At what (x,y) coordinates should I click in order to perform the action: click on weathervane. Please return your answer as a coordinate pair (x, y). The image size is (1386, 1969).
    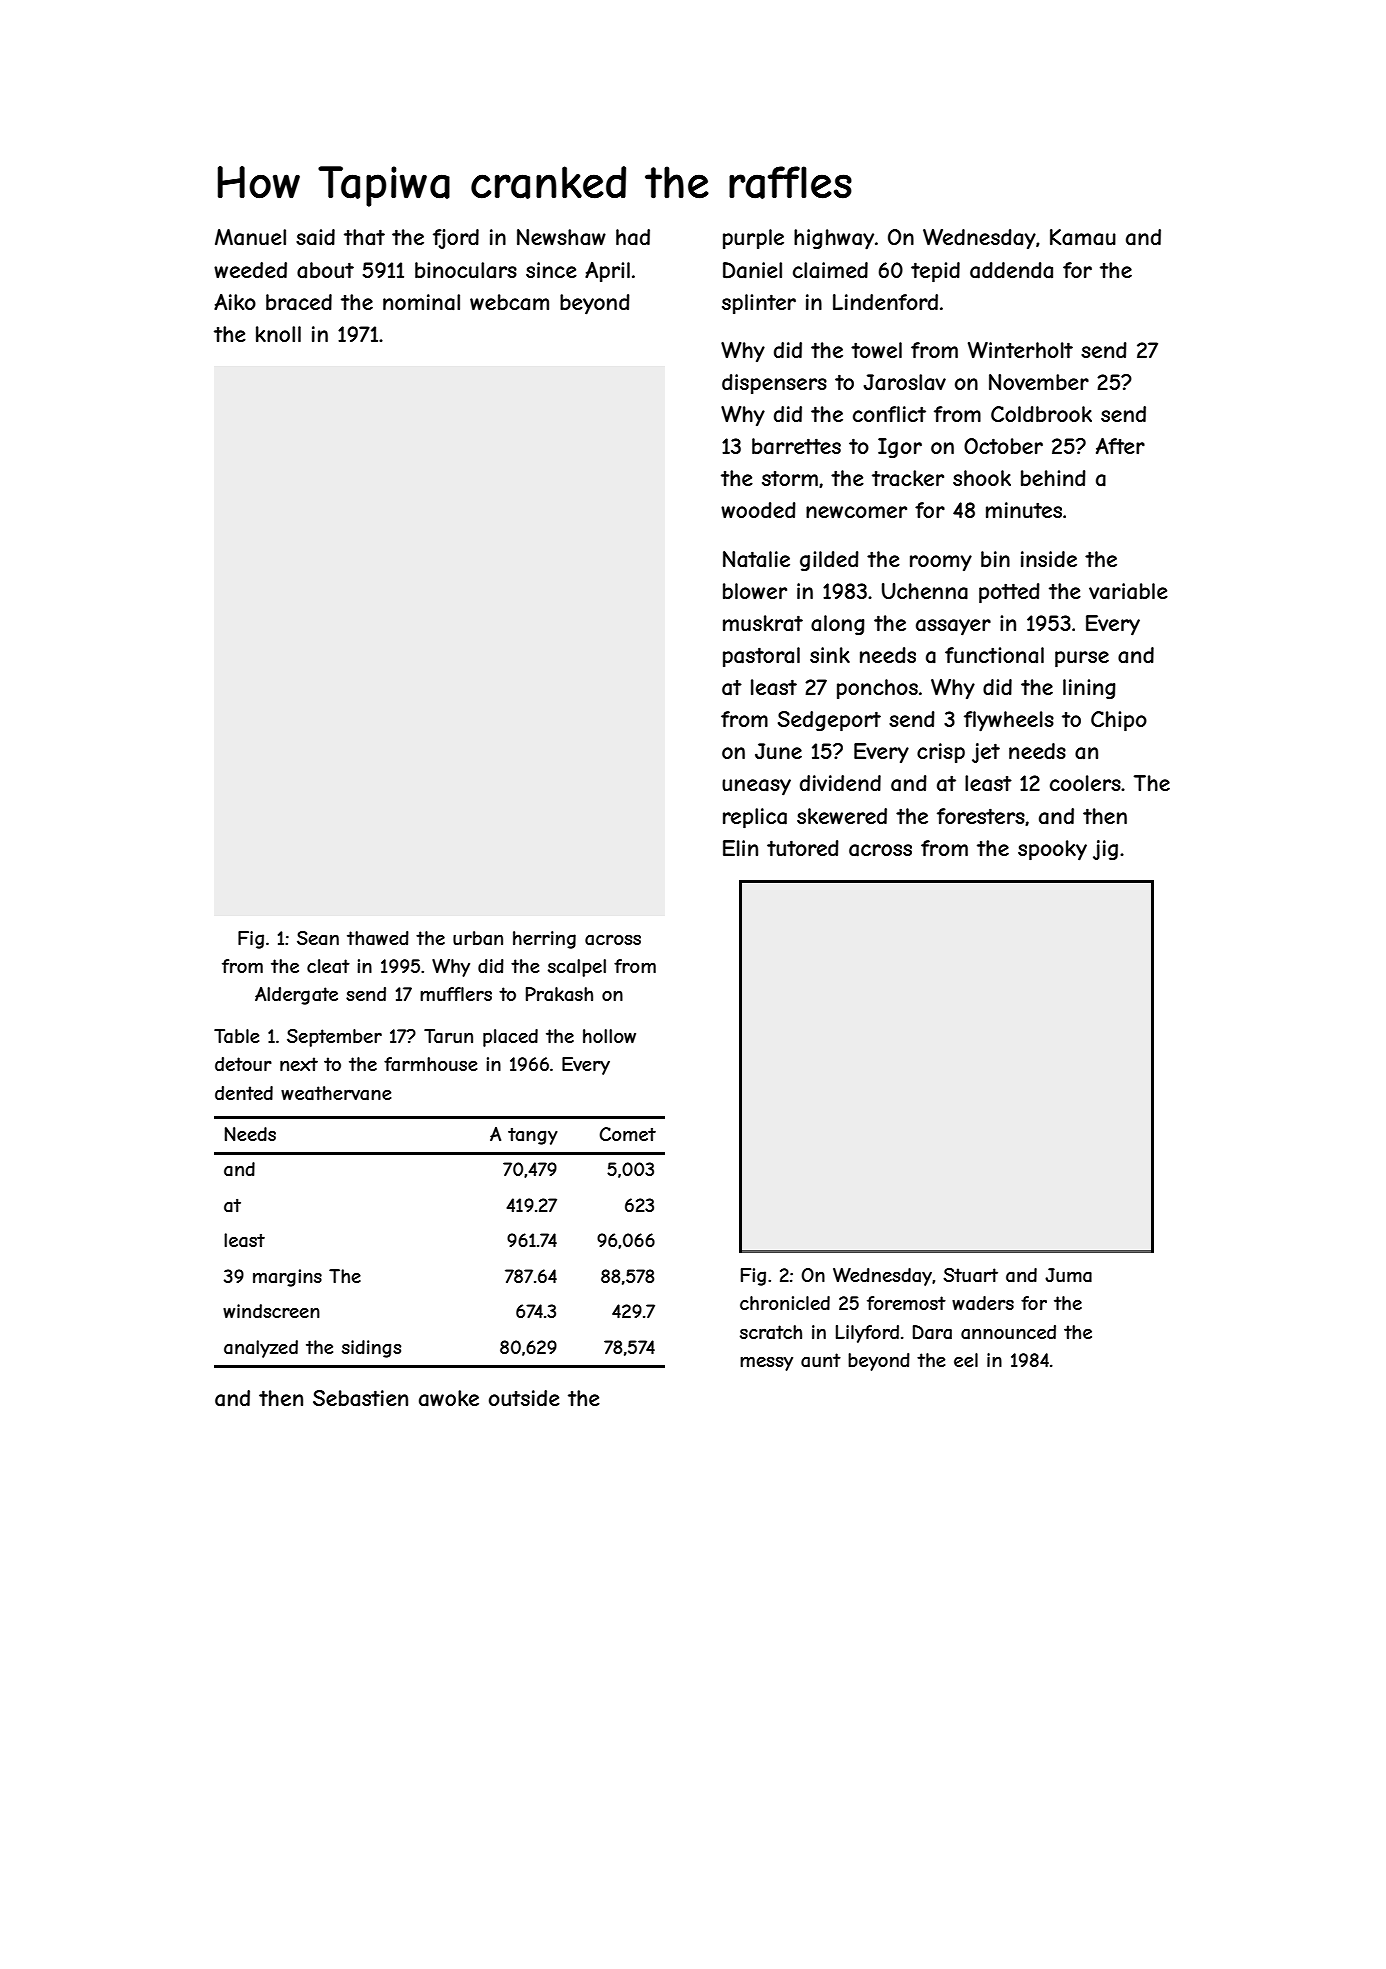
    Looking at the image, I should click on (336, 1093).
